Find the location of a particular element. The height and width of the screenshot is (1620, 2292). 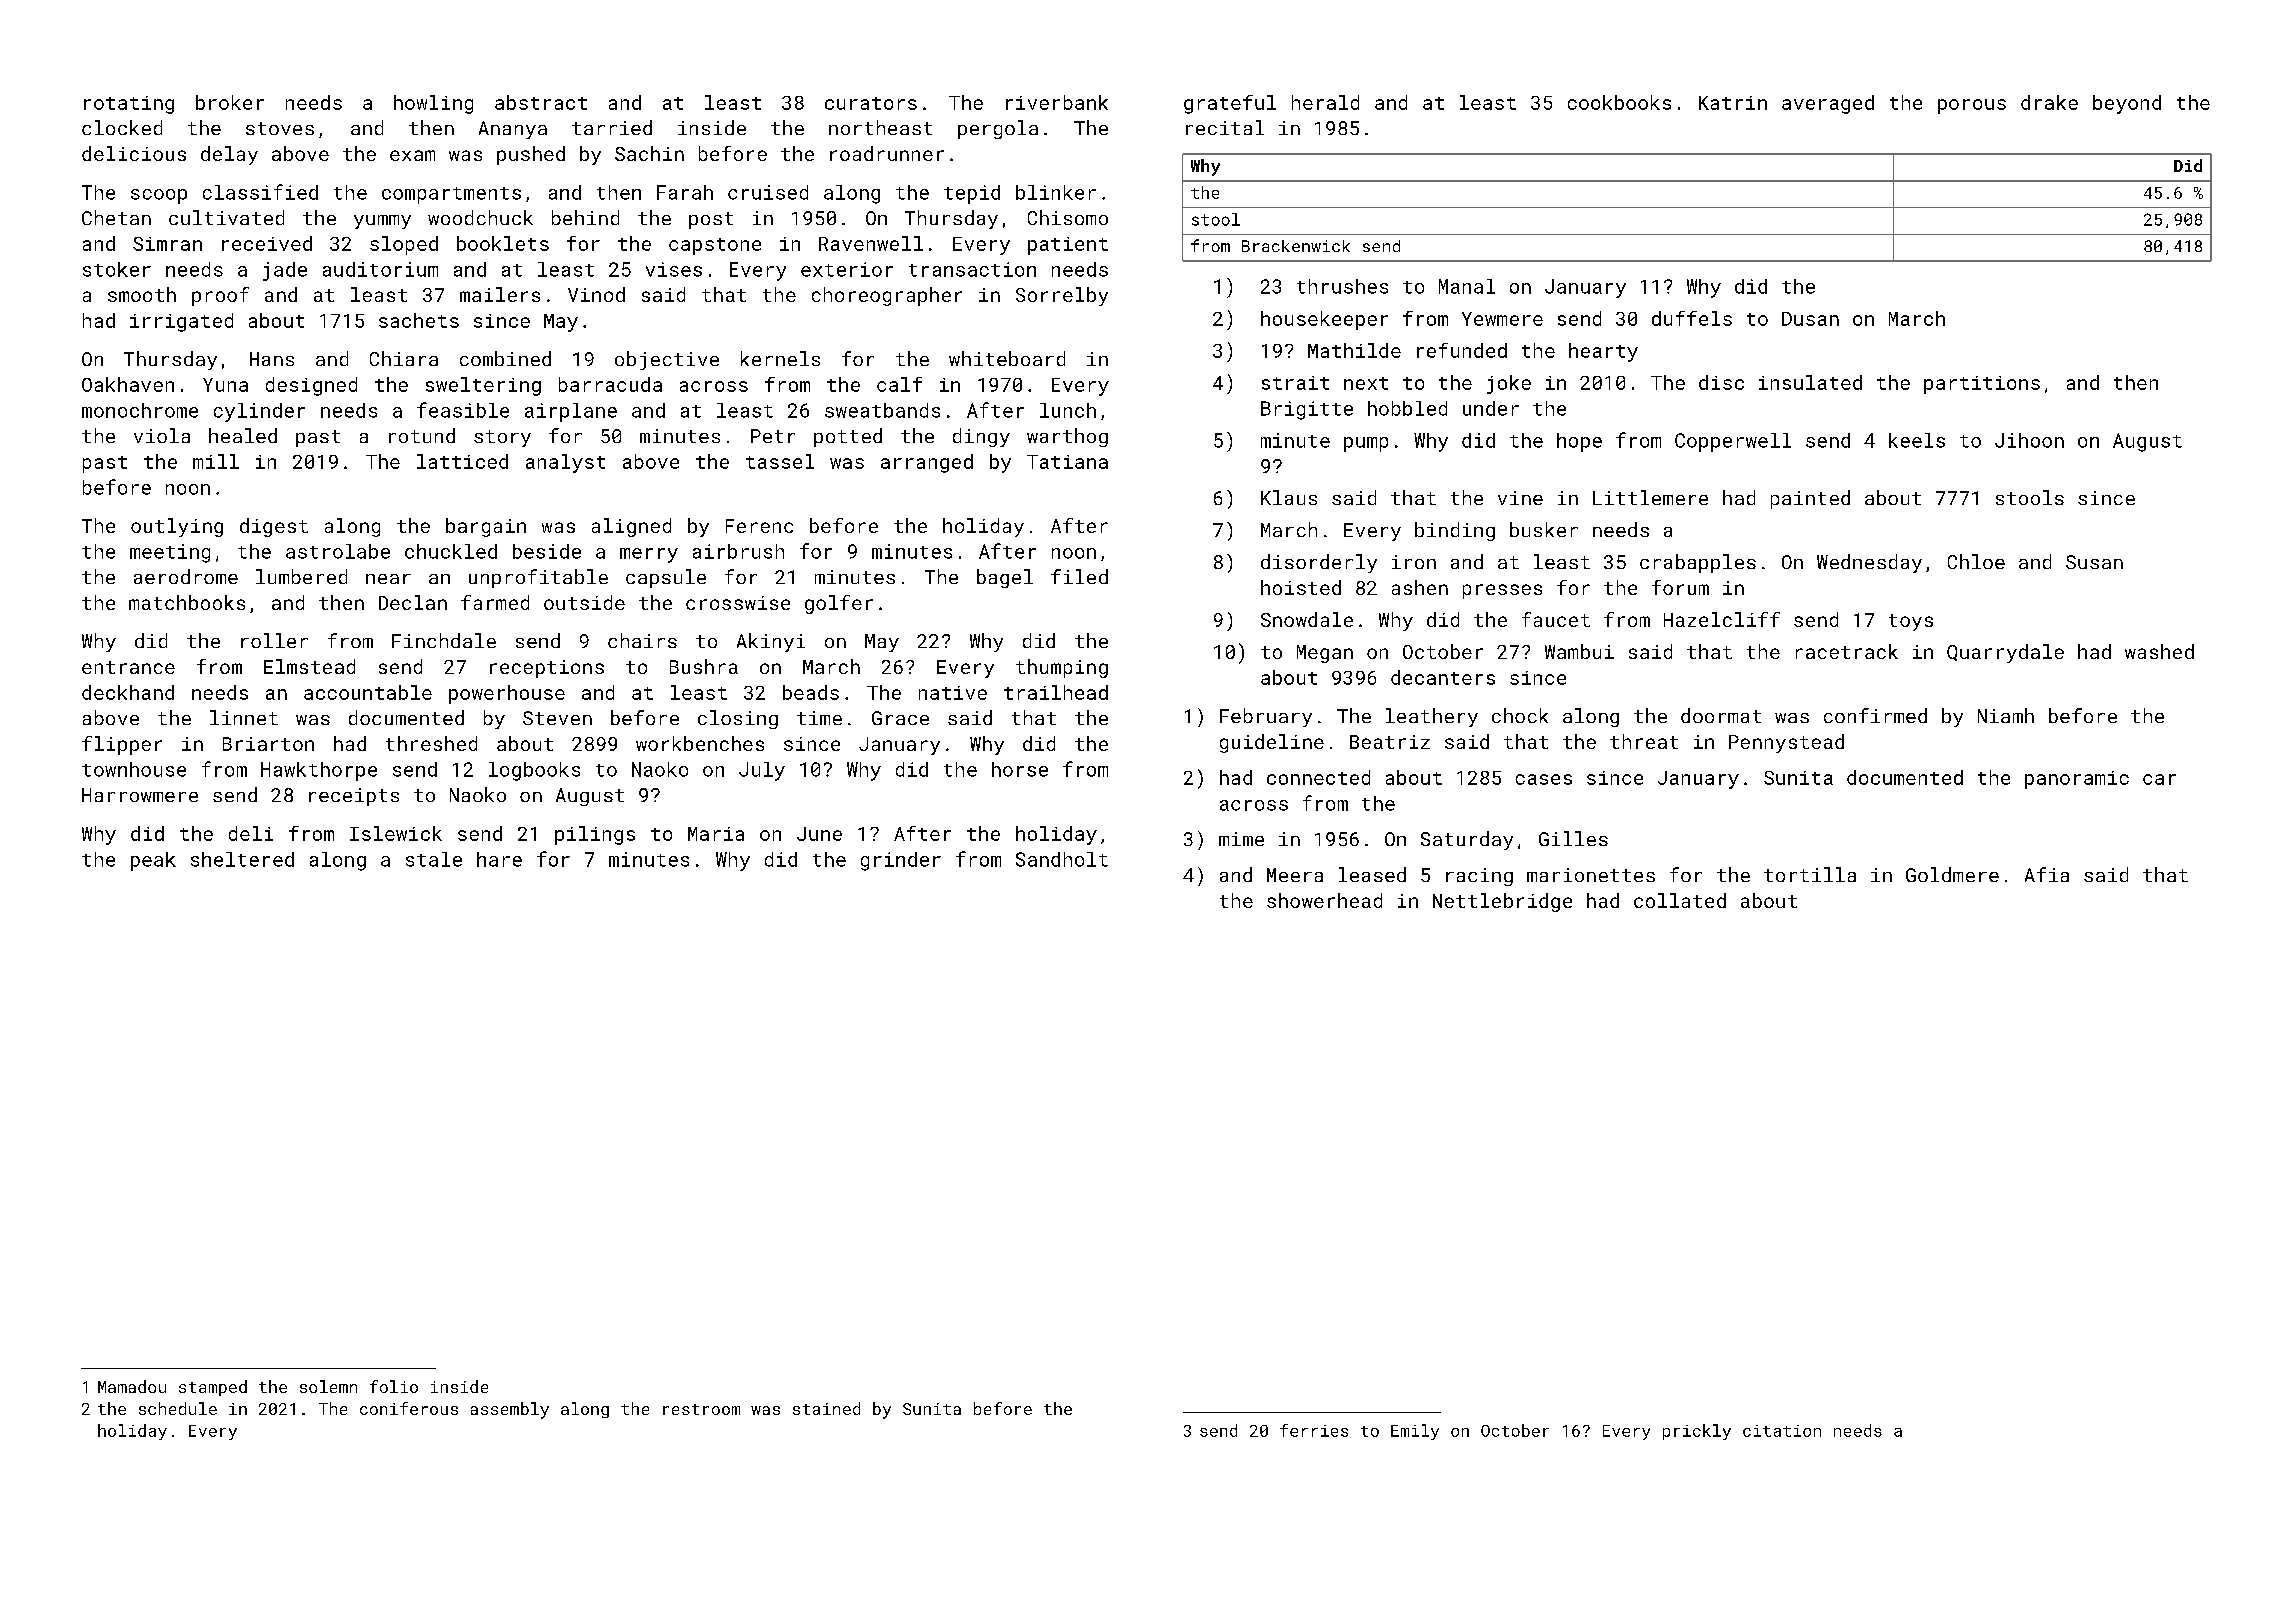

hoisted is located at coordinates (1301, 587).
